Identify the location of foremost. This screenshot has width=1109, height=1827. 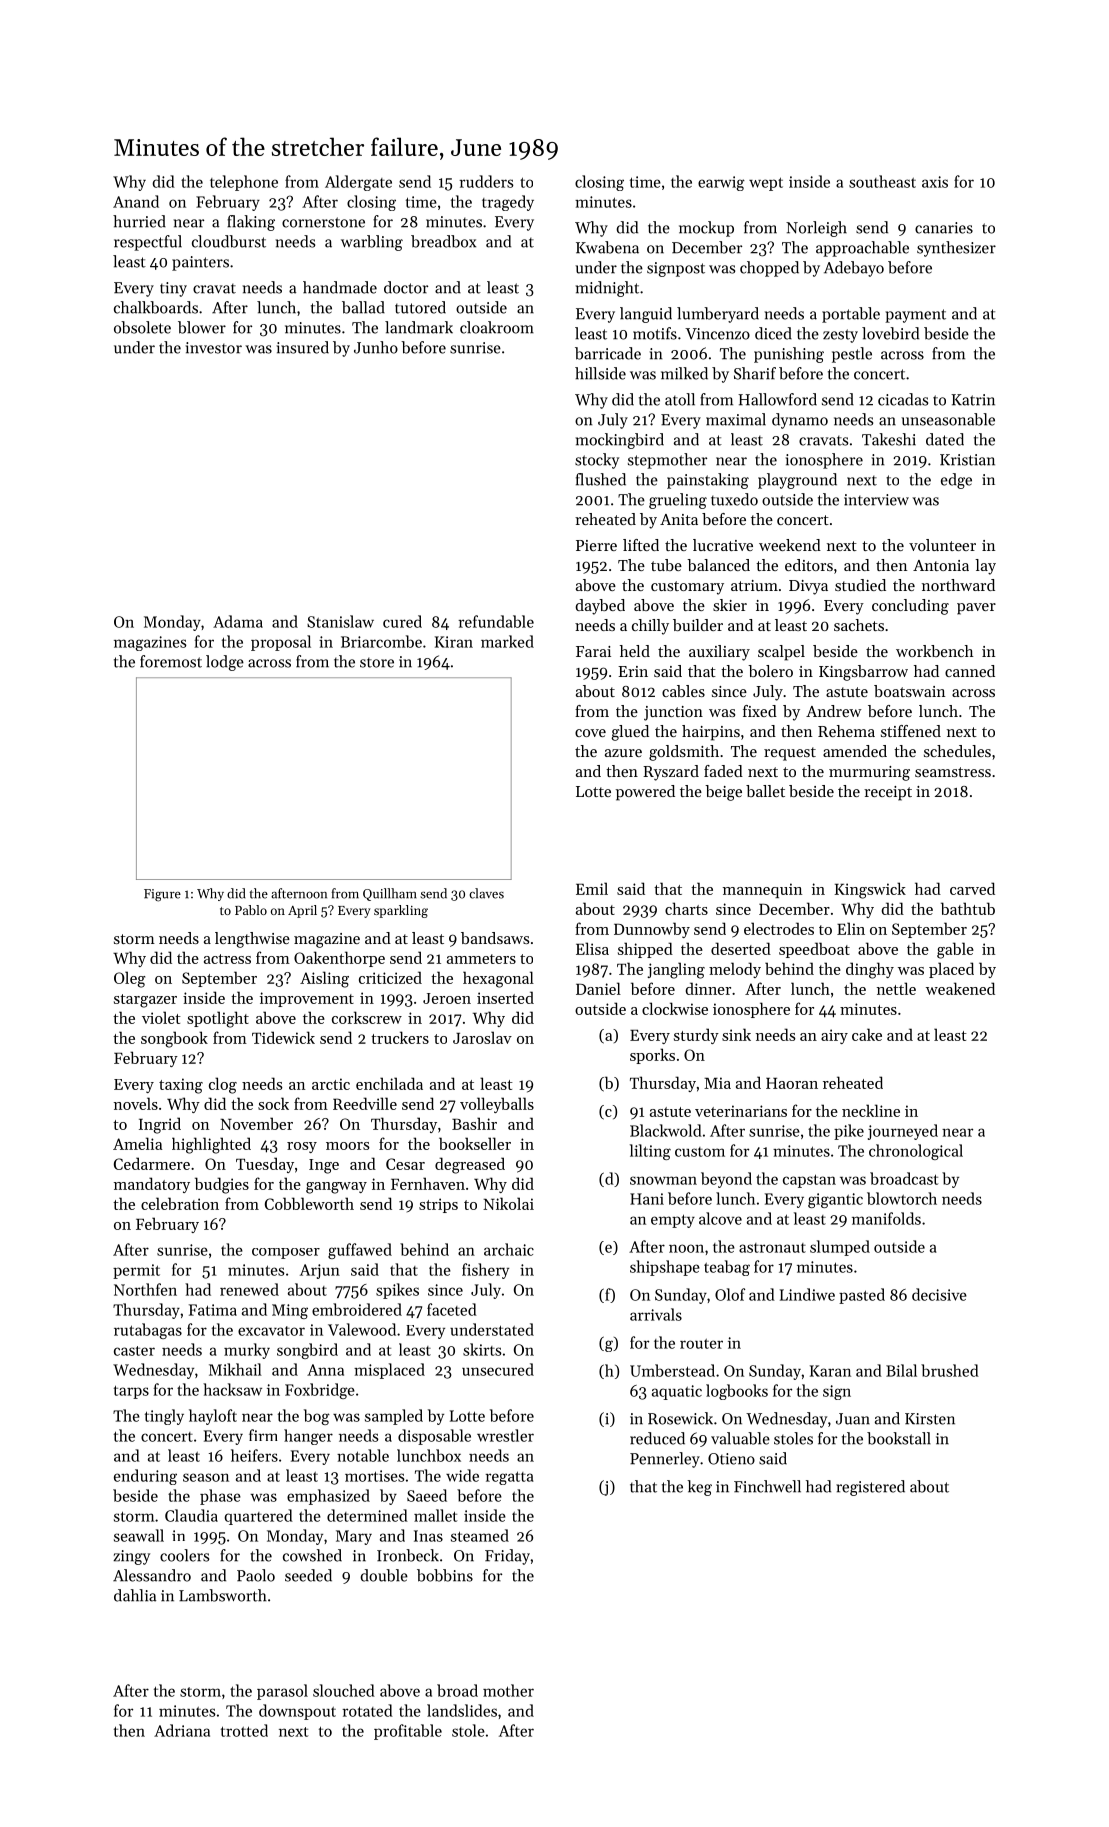
(171, 661).
